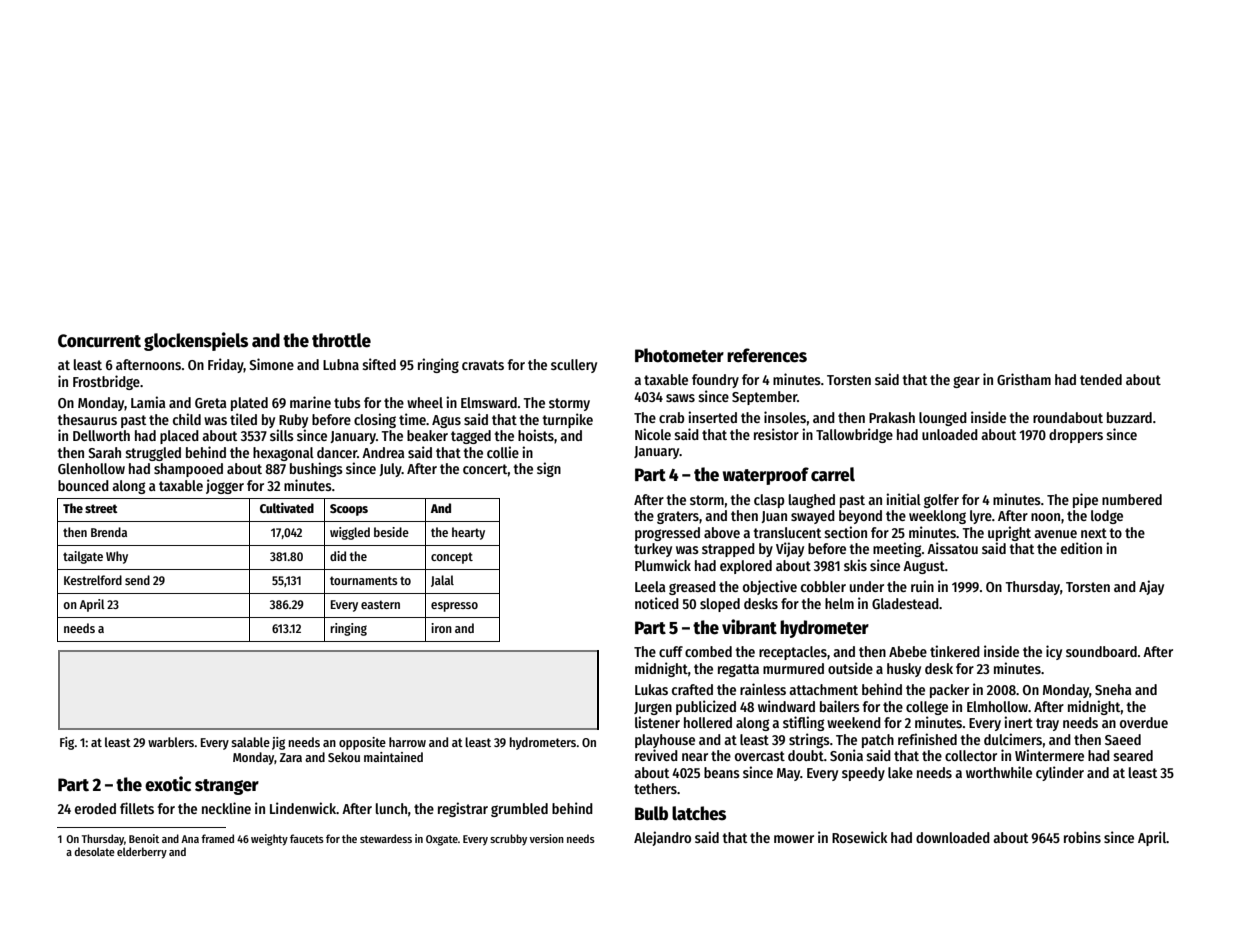 The height and width of the screenshot is (952, 1233). I want to click on tailgate, so click(83, 557).
